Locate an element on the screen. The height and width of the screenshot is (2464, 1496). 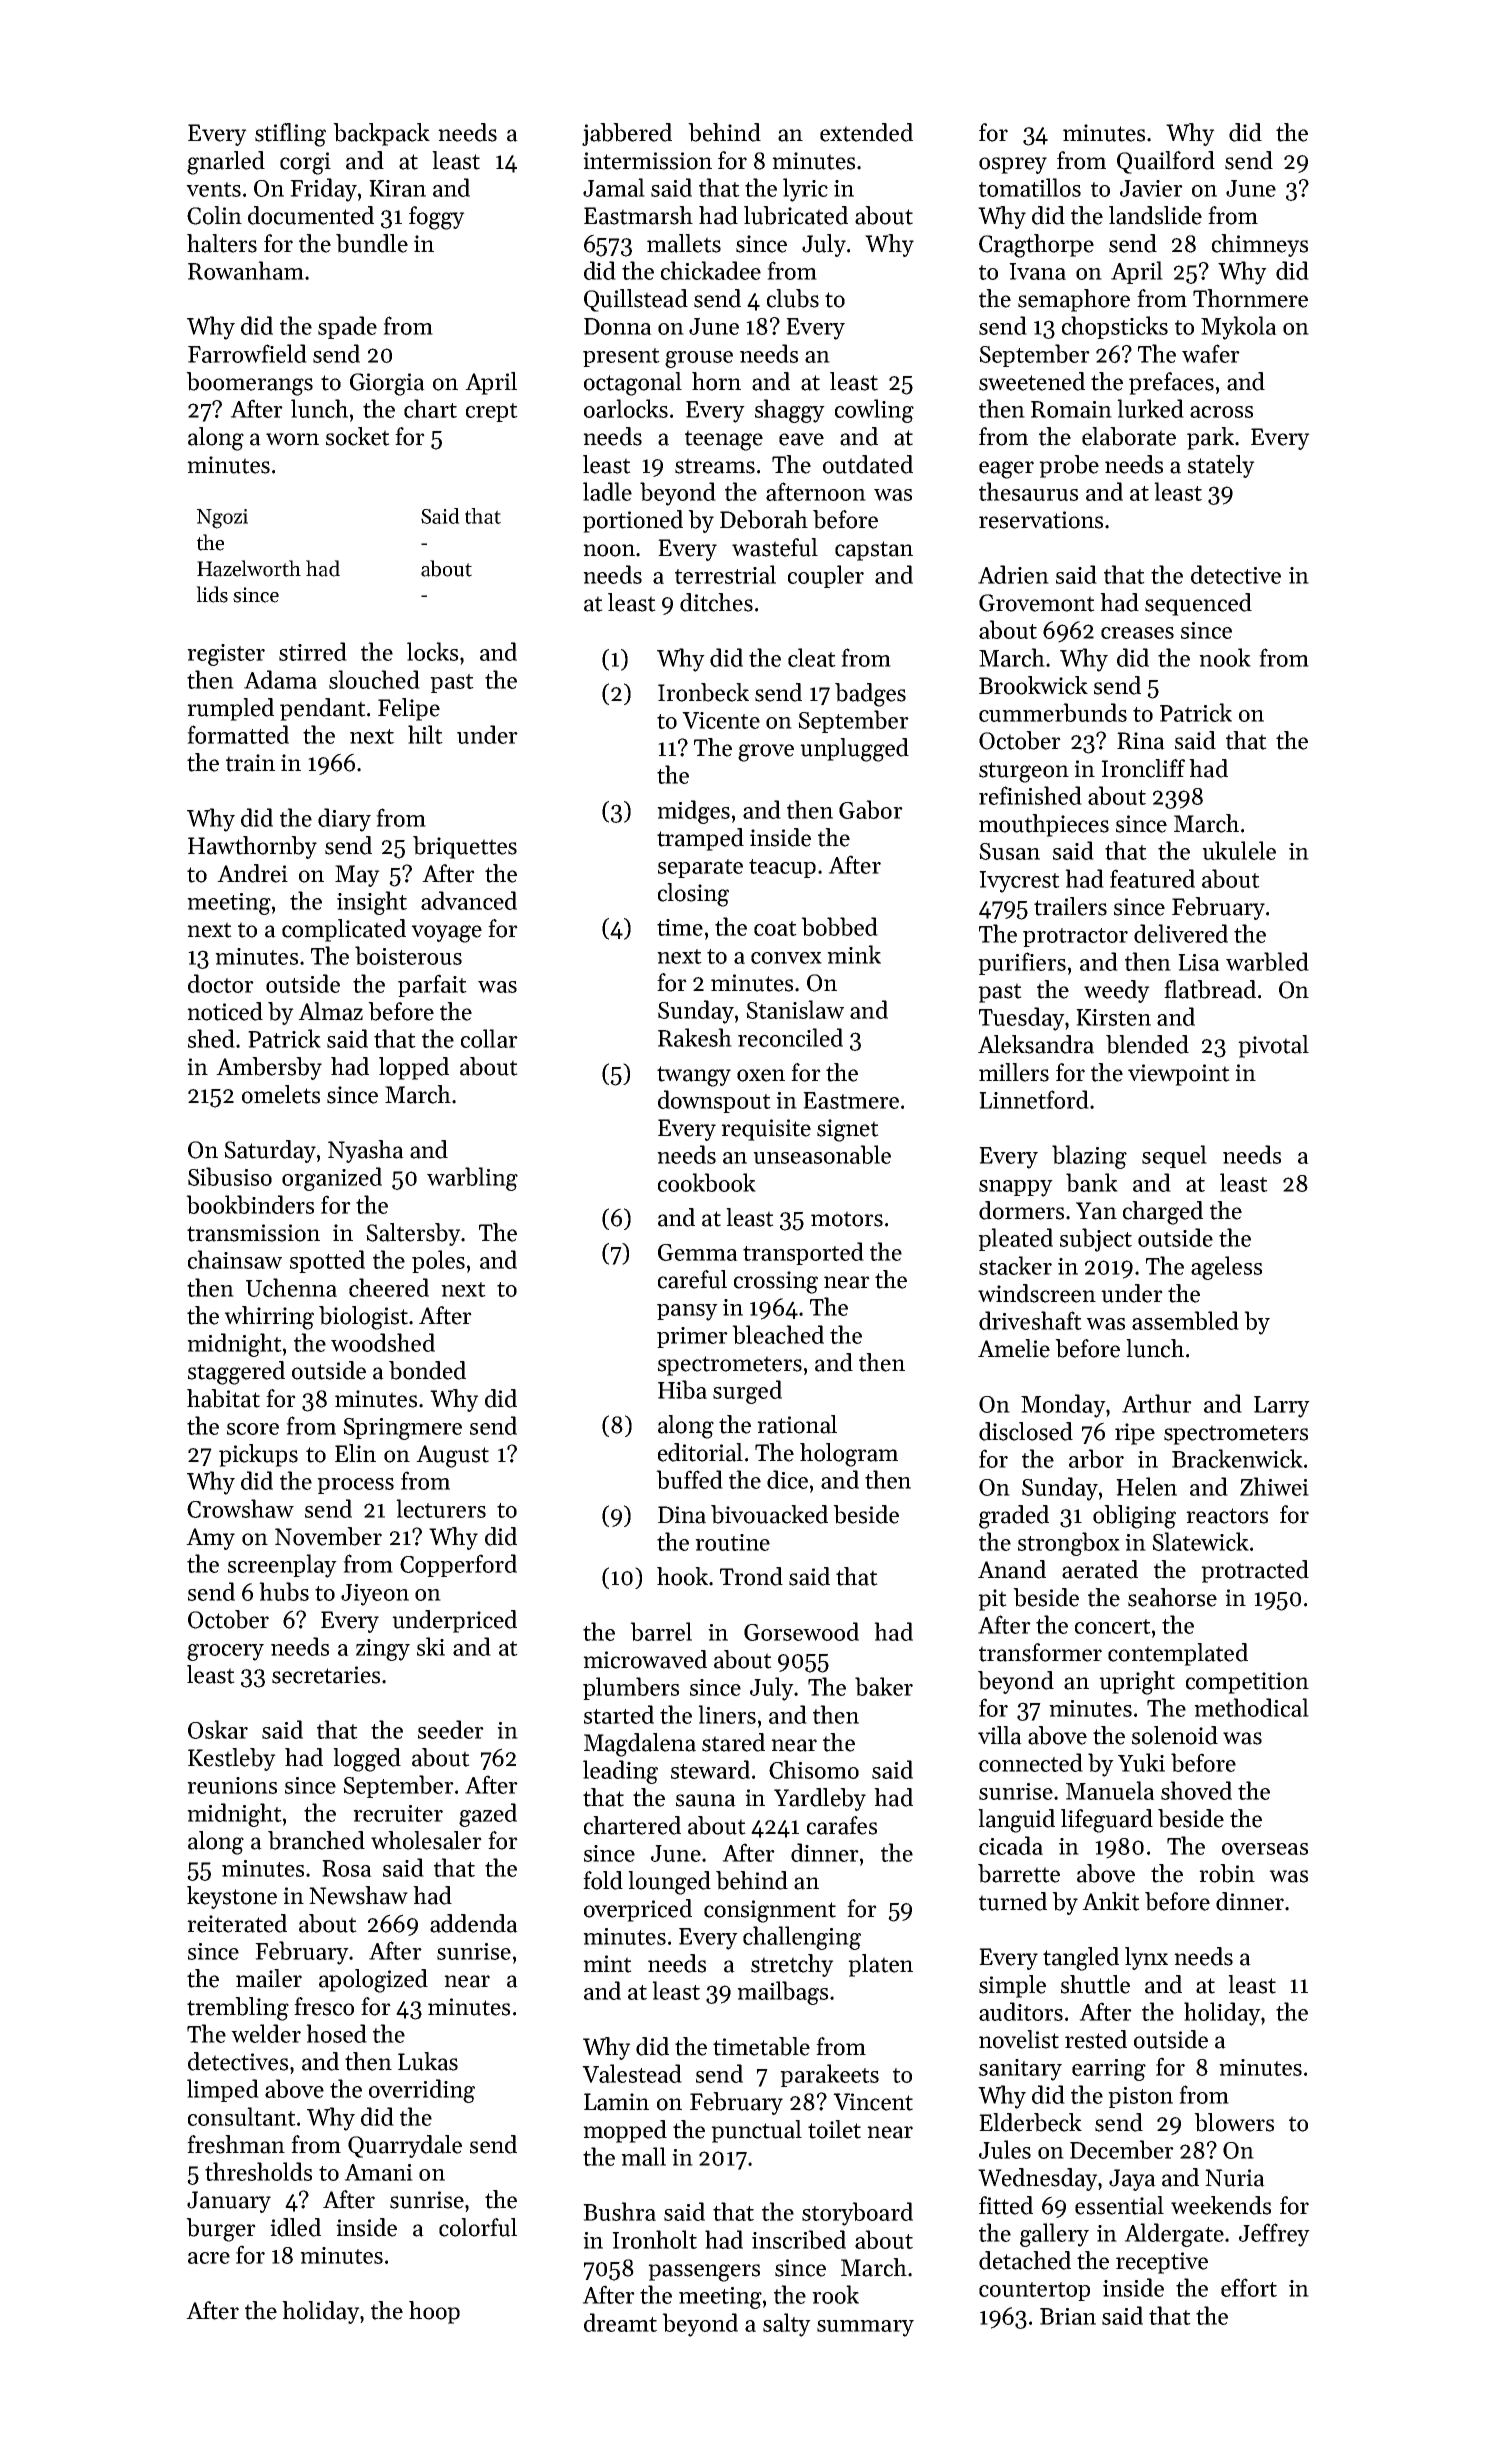
connected is located at coordinates (1031, 1762).
